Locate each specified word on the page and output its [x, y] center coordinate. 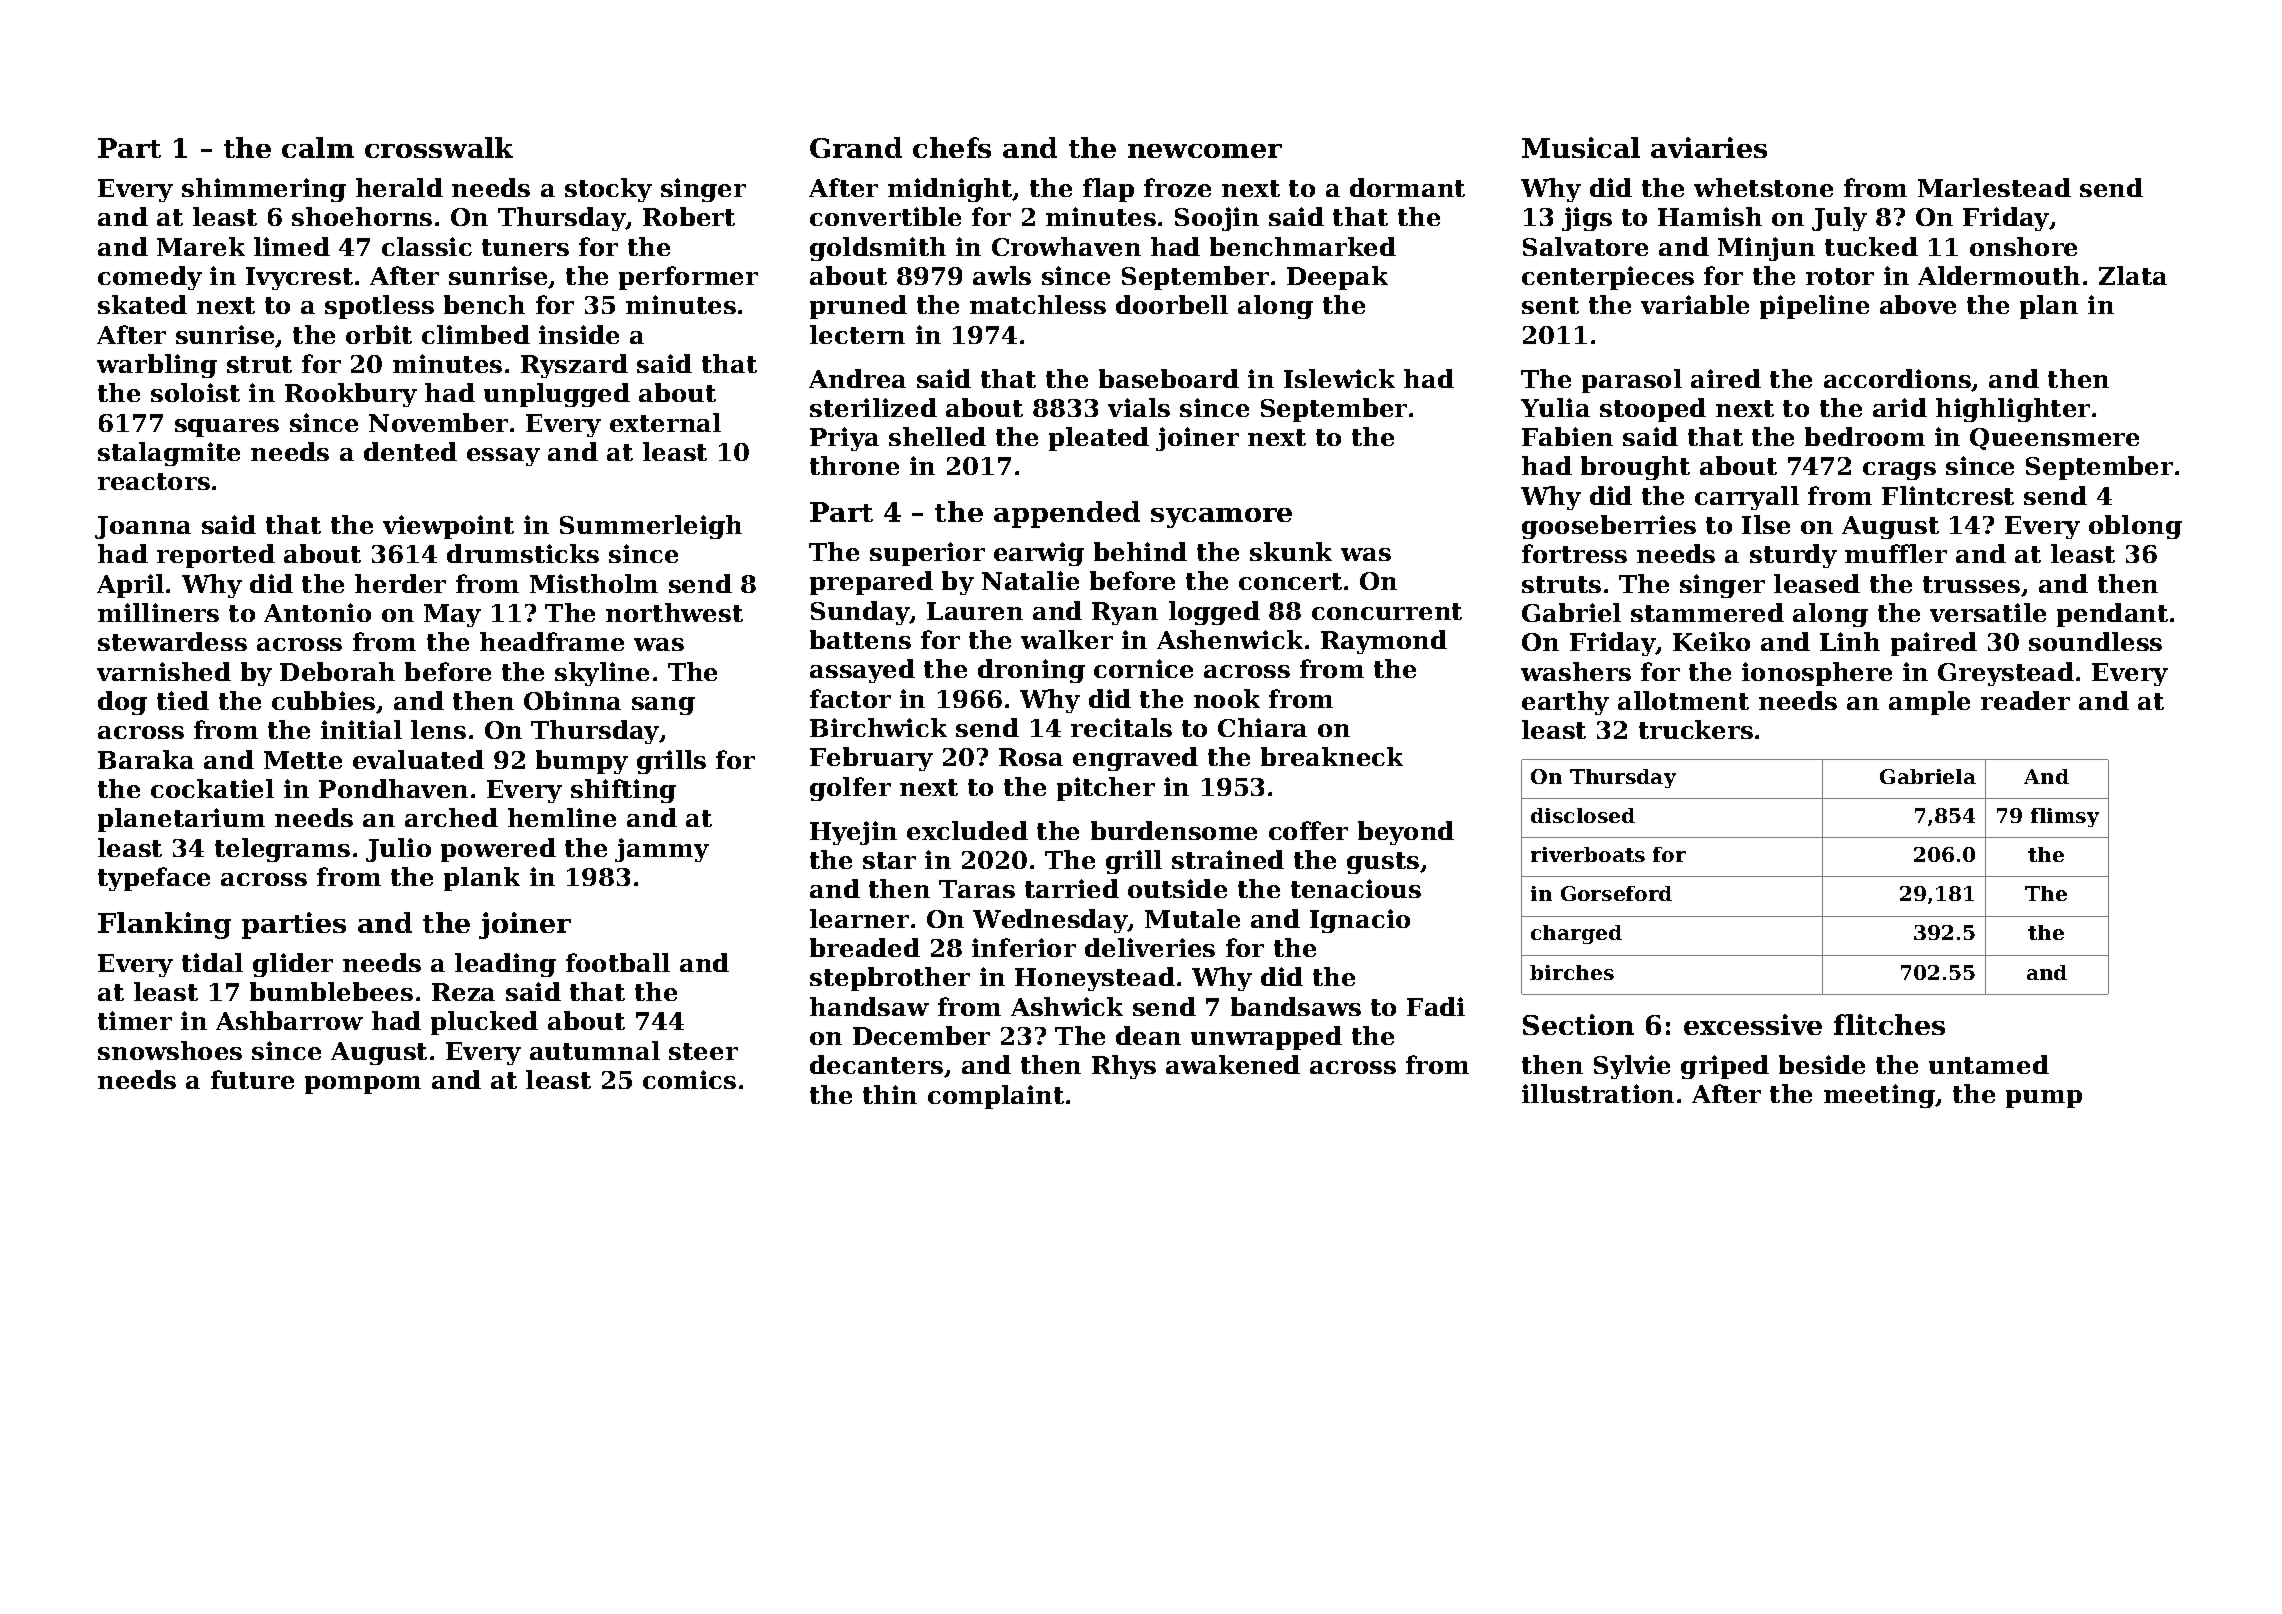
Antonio [317, 612]
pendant [2112, 615]
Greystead [2006, 674]
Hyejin [853, 833]
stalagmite [169, 454]
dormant [1407, 187]
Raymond [1384, 642]
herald [399, 187]
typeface [154, 879]
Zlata [2133, 275]
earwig [1039, 554]
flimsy [2065, 817]
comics [689, 1079]
